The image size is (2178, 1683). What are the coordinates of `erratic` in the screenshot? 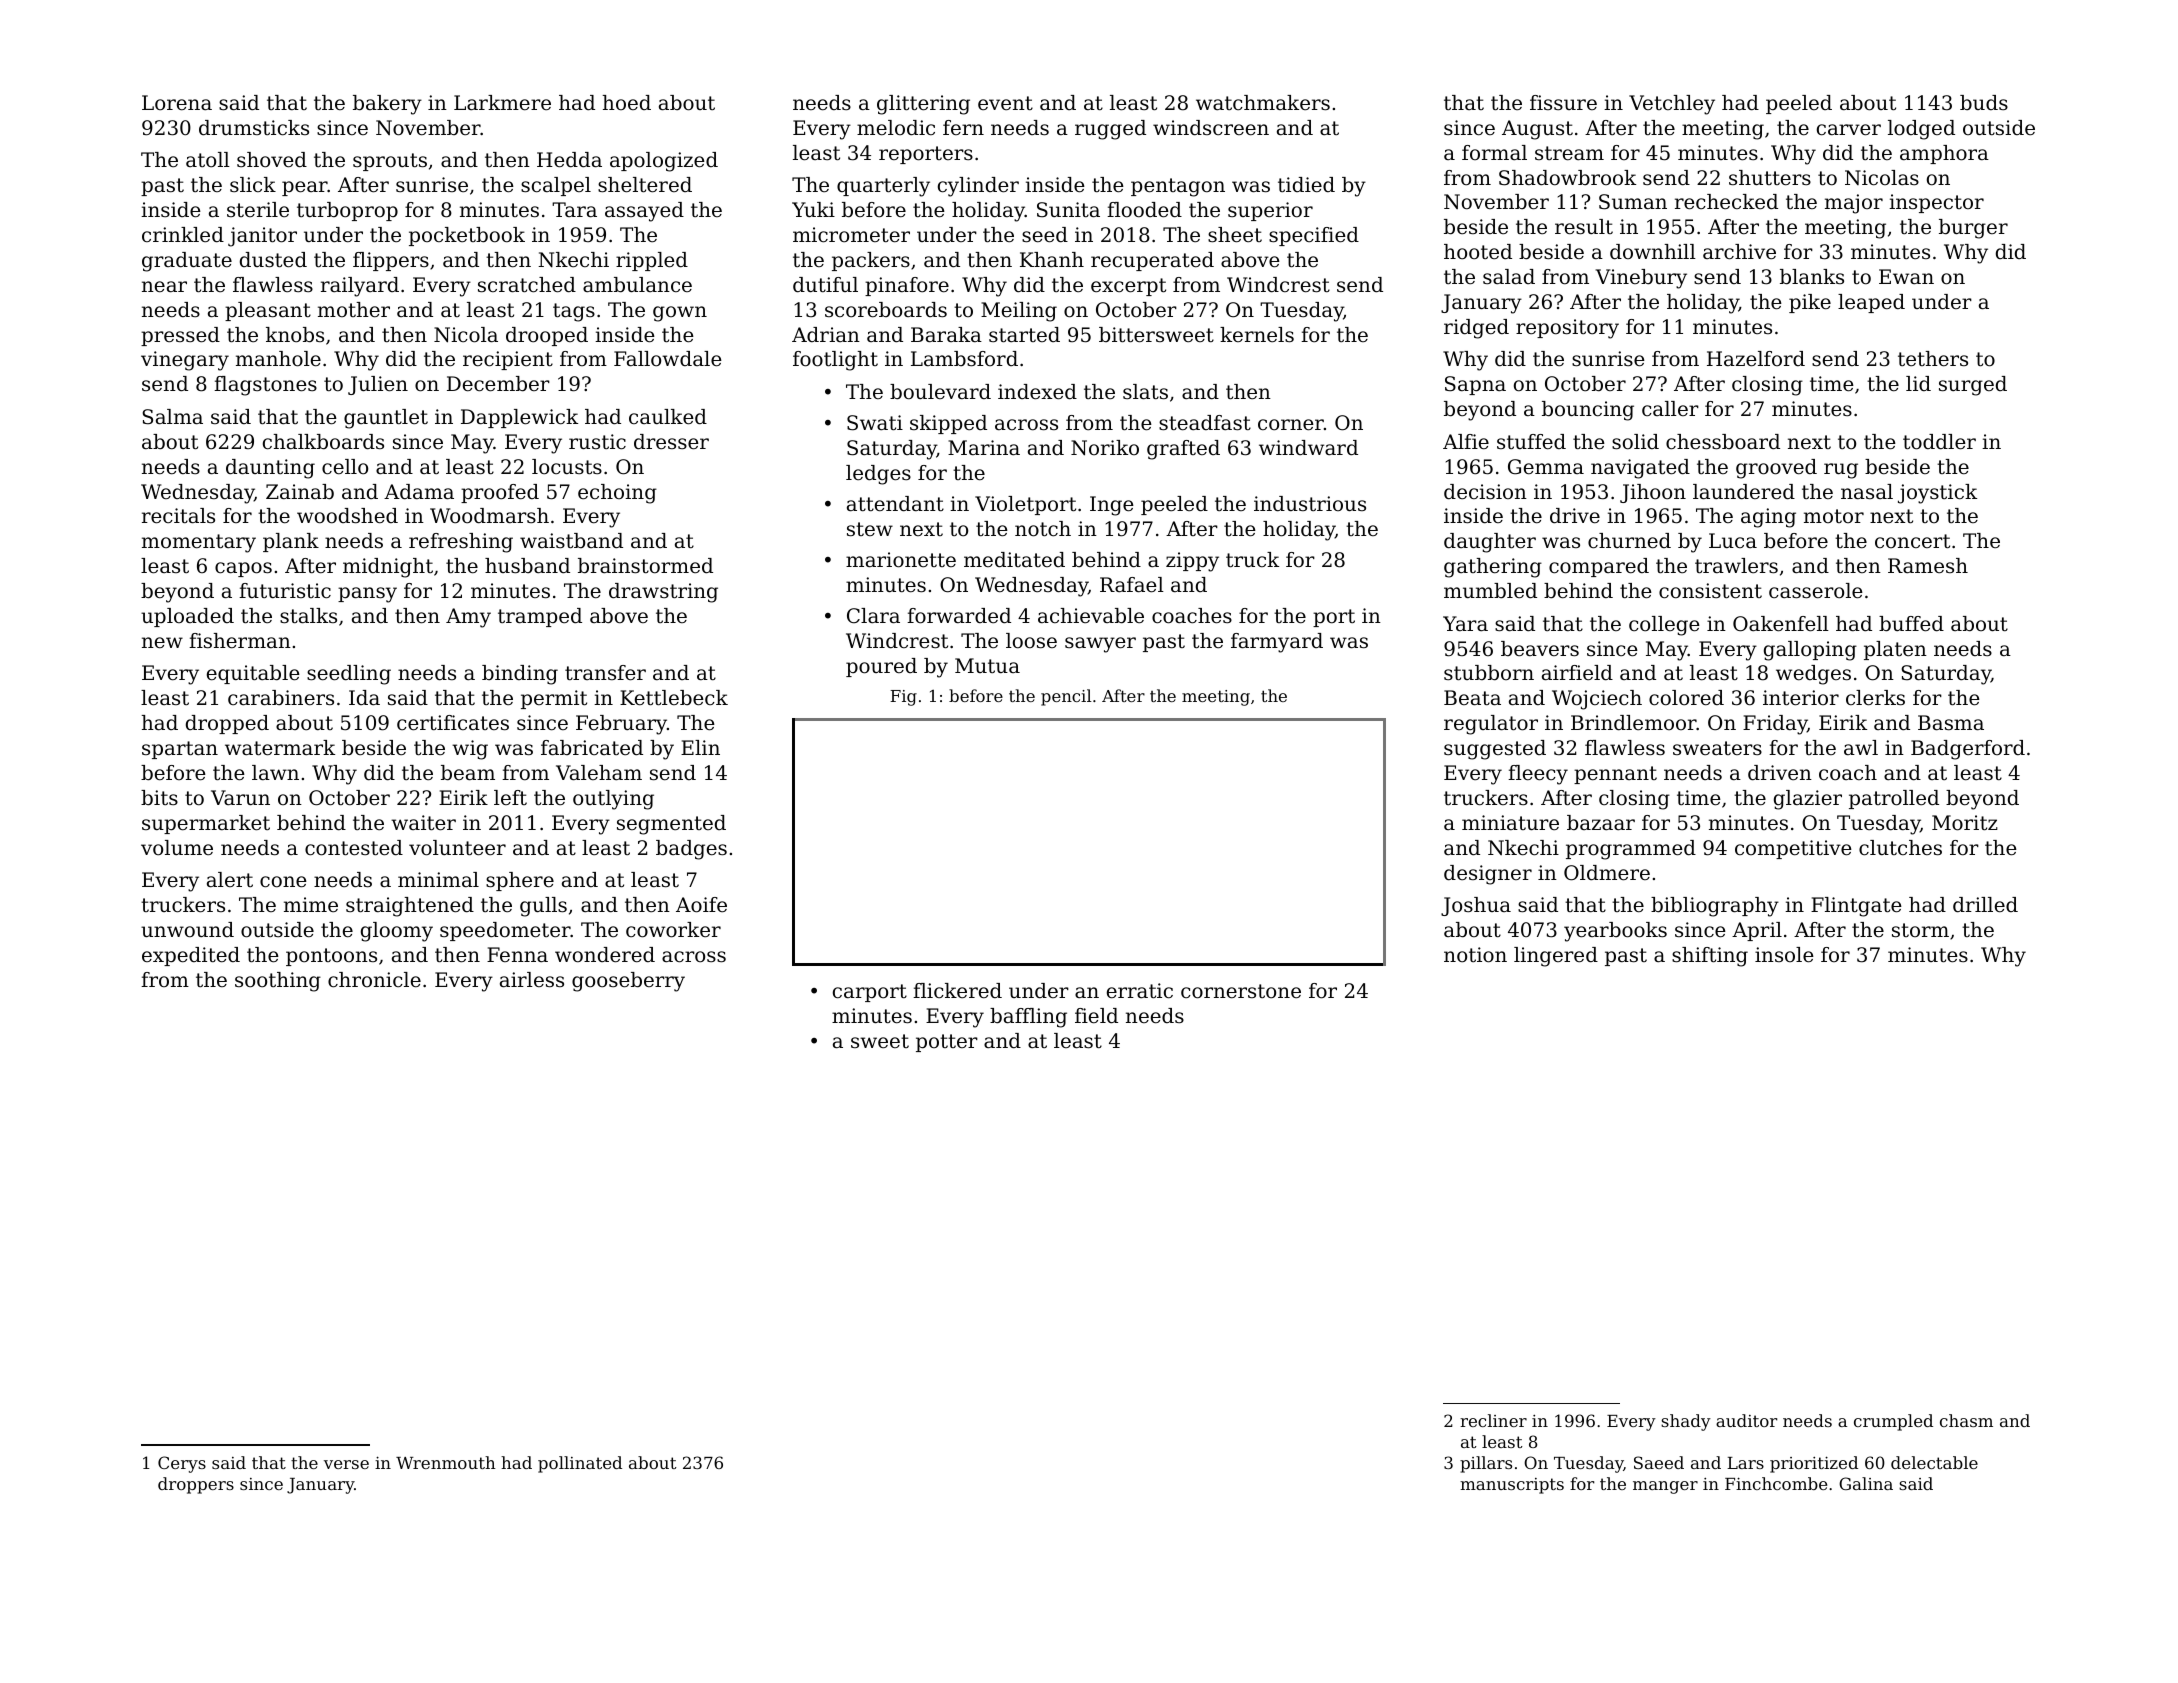 It's located at (1140, 991).
